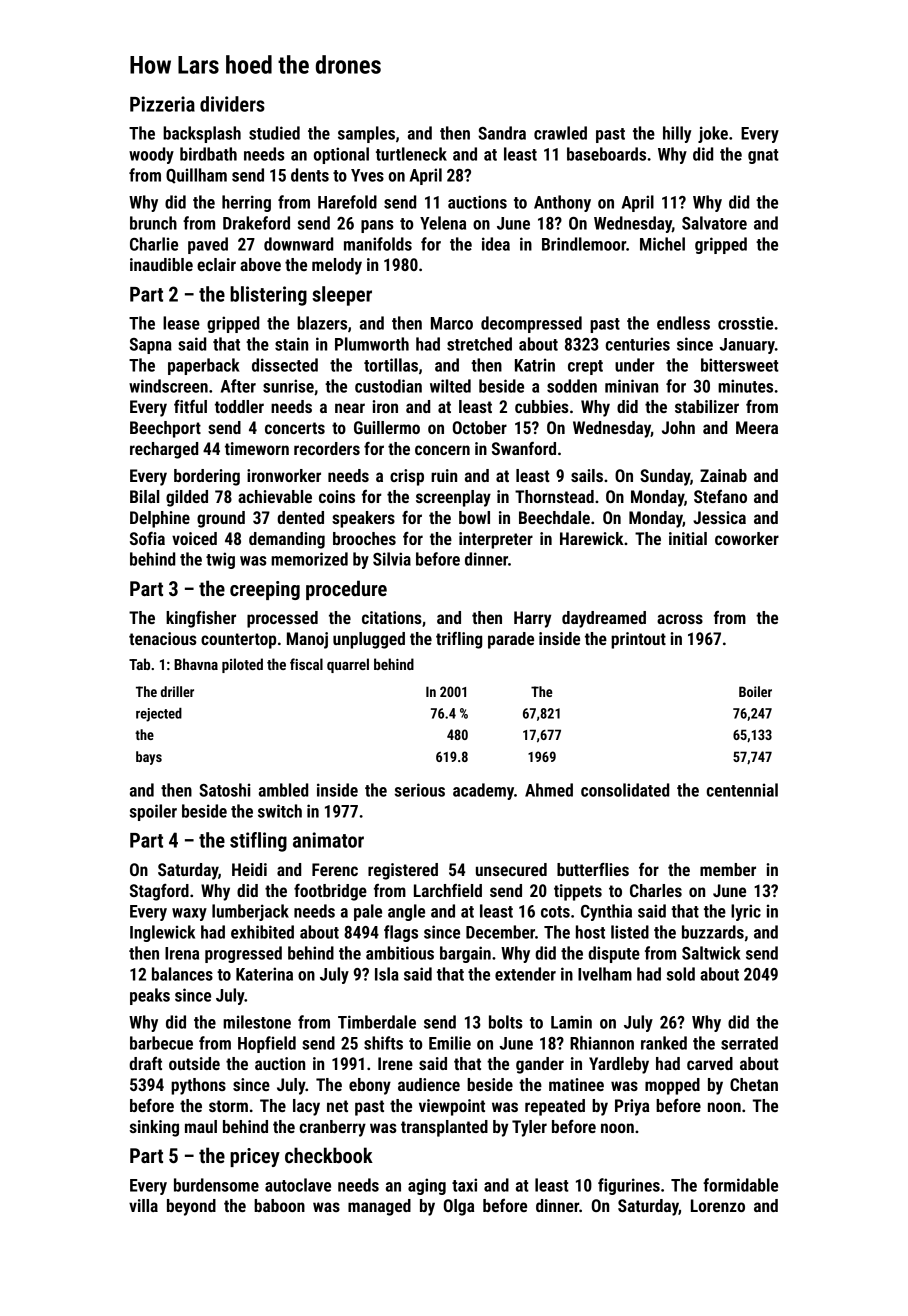  I want to click on samples, so click(366, 134).
